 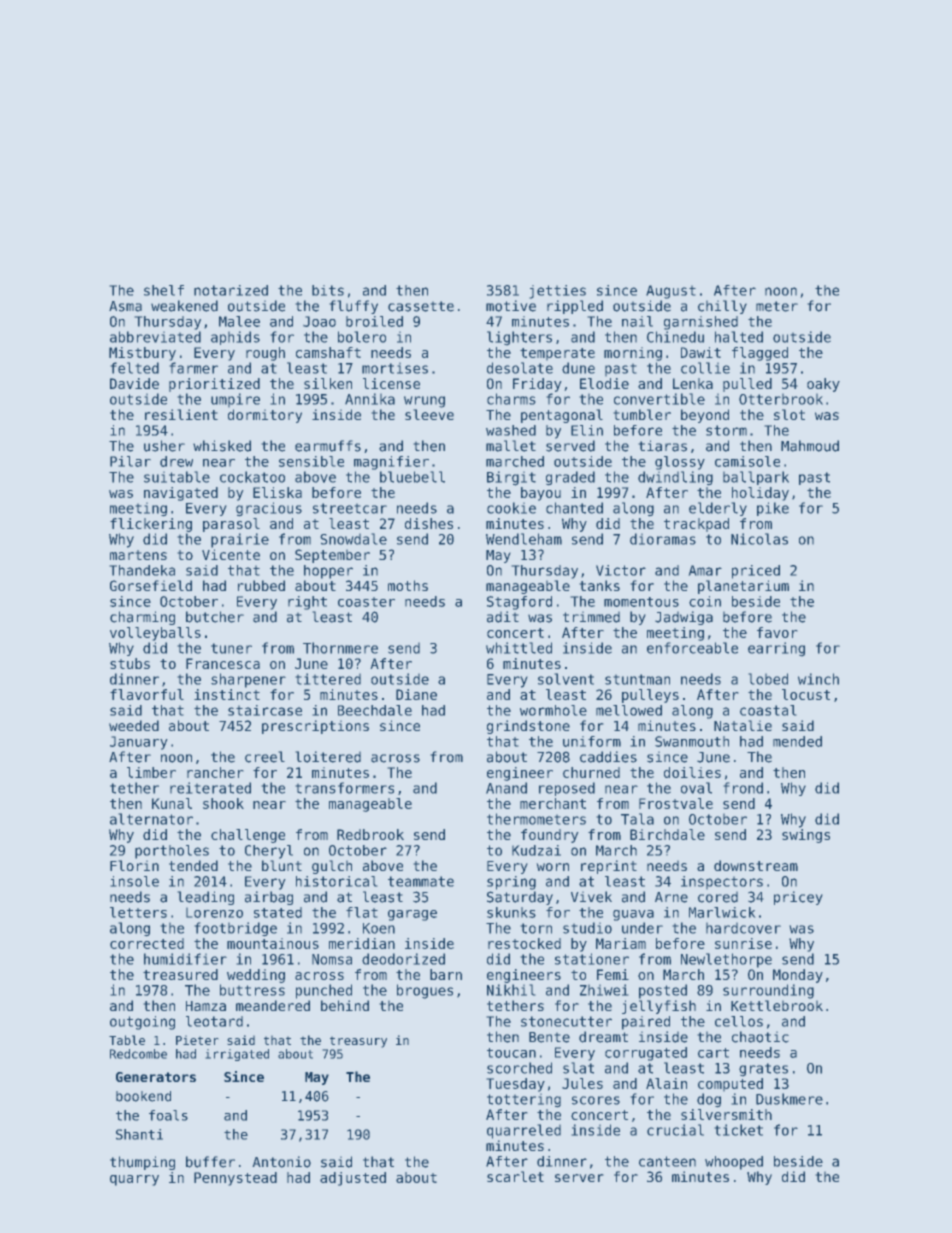 I want to click on camshaft, so click(x=328, y=352).
